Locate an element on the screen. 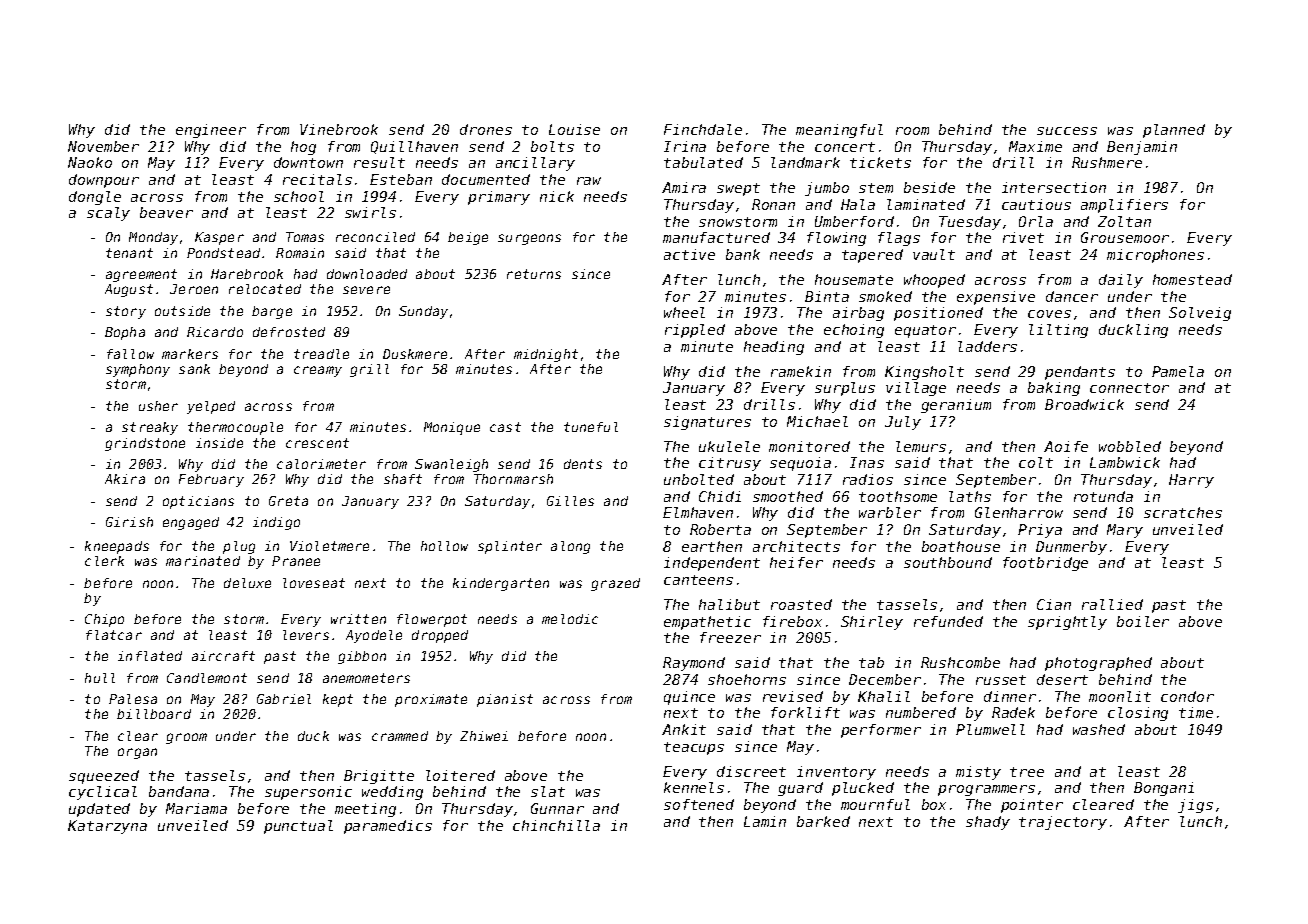 Image resolution: width=1308 pixels, height=924 pixels. success is located at coordinates (1067, 131).
